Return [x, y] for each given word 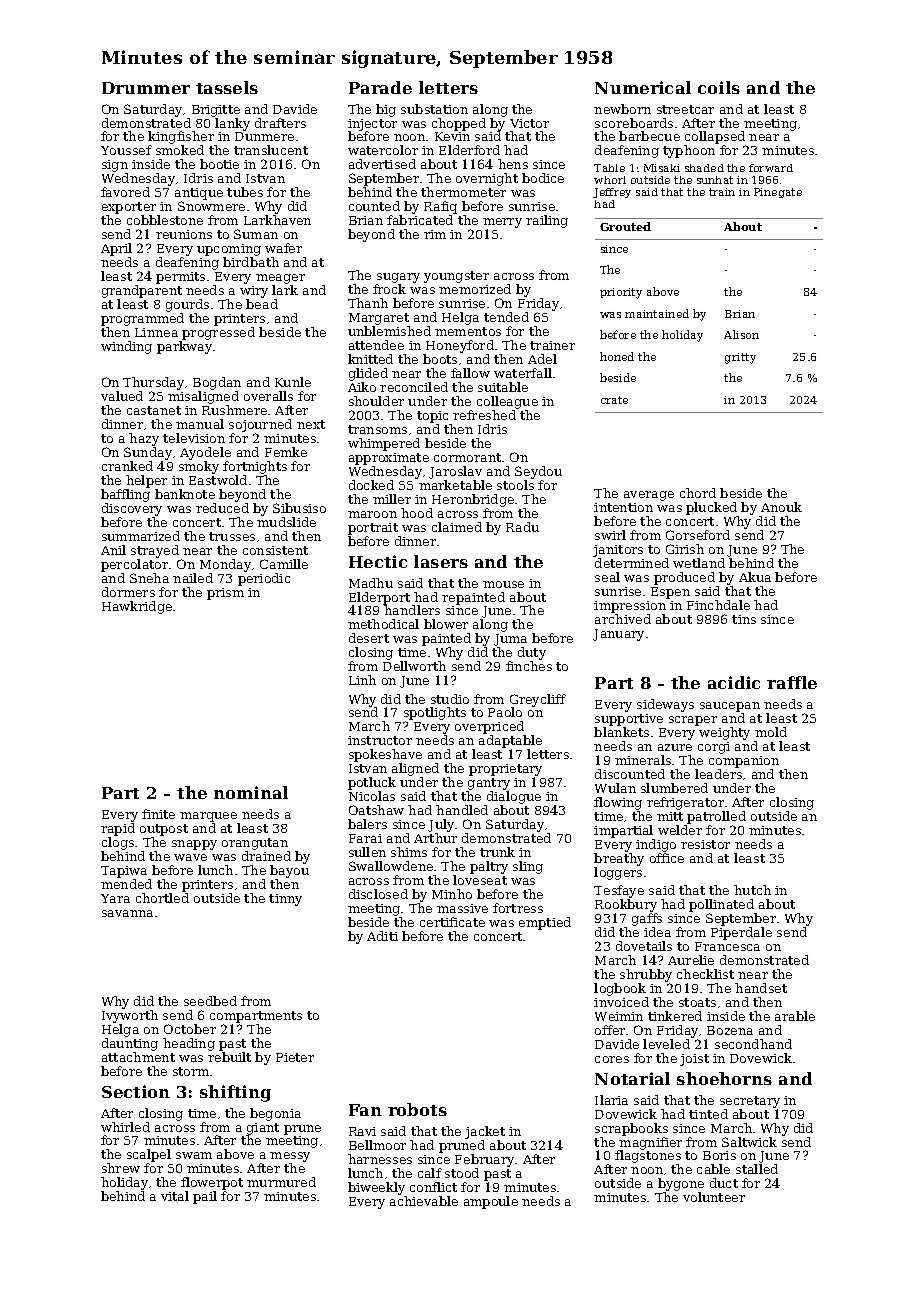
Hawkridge [137, 607]
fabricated [420, 220]
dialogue [514, 797]
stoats [697, 1002]
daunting [130, 1044]
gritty [740, 358]
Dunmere [264, 136]
